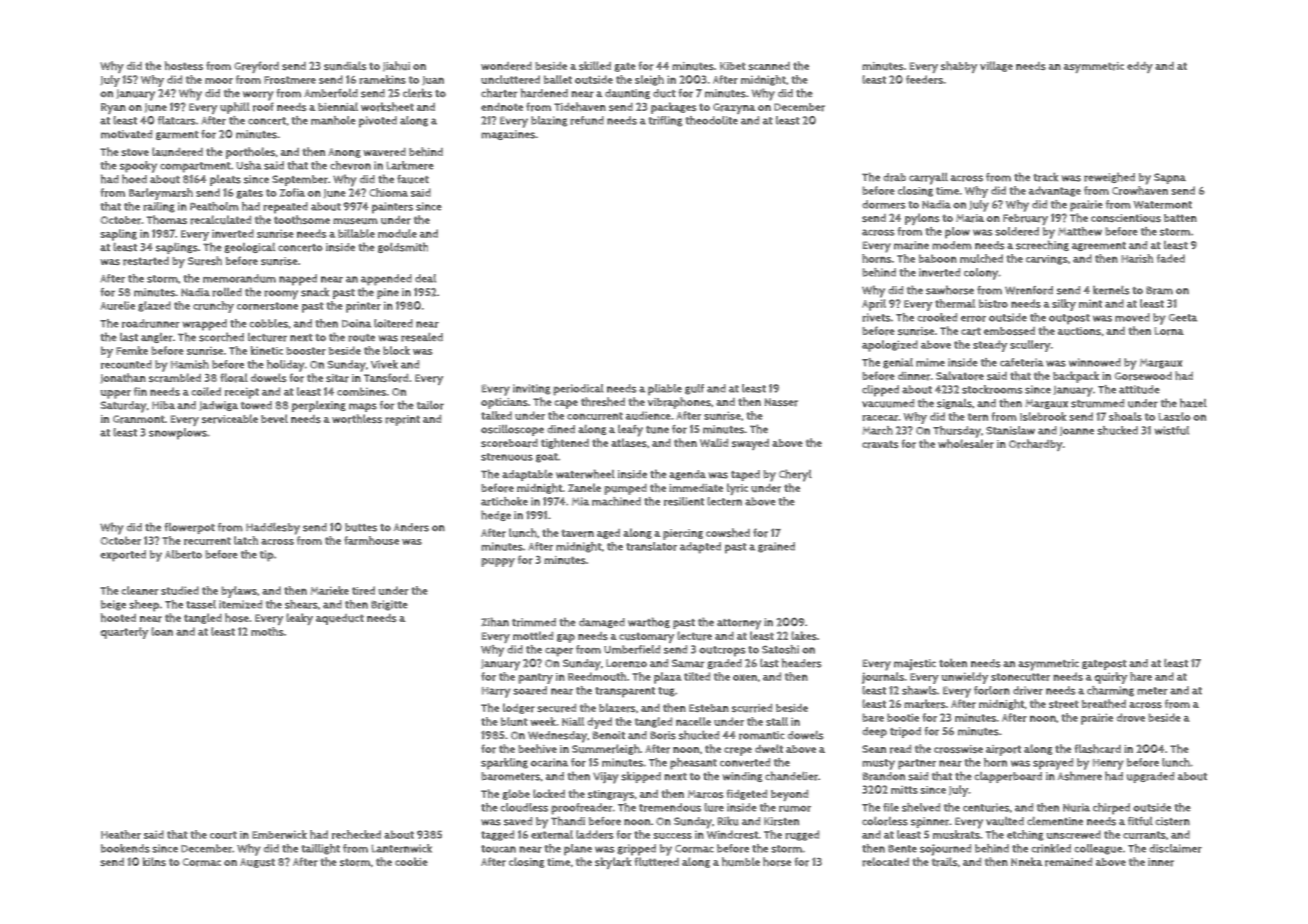  What do you see at coordinates (1140, 821) in the screenshot?
I see `fitful` at bounding box center [1140, 821].
